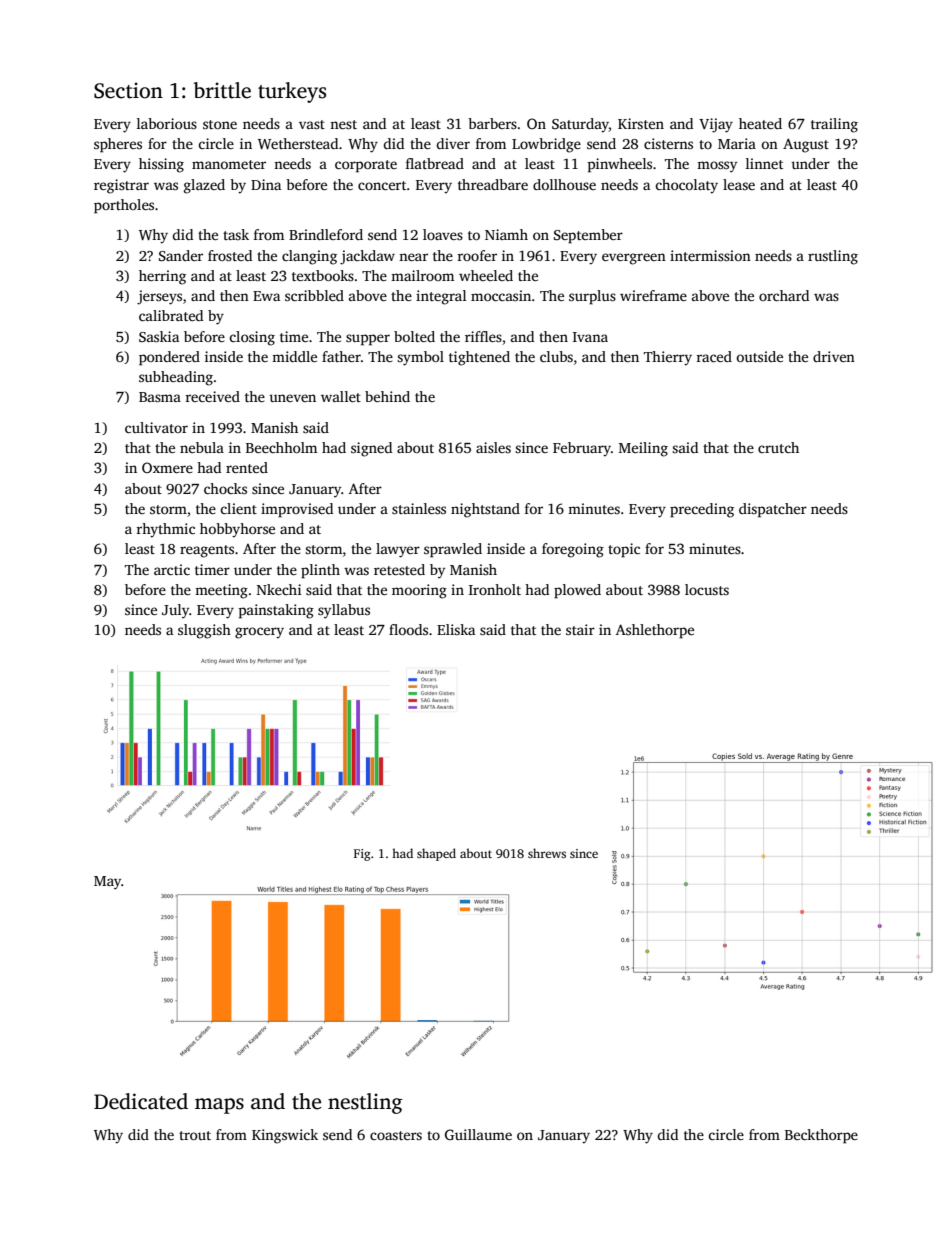  What do you see at coordinates (413, 257) in the image?
I see `near` at bounding box center [413, 257].
